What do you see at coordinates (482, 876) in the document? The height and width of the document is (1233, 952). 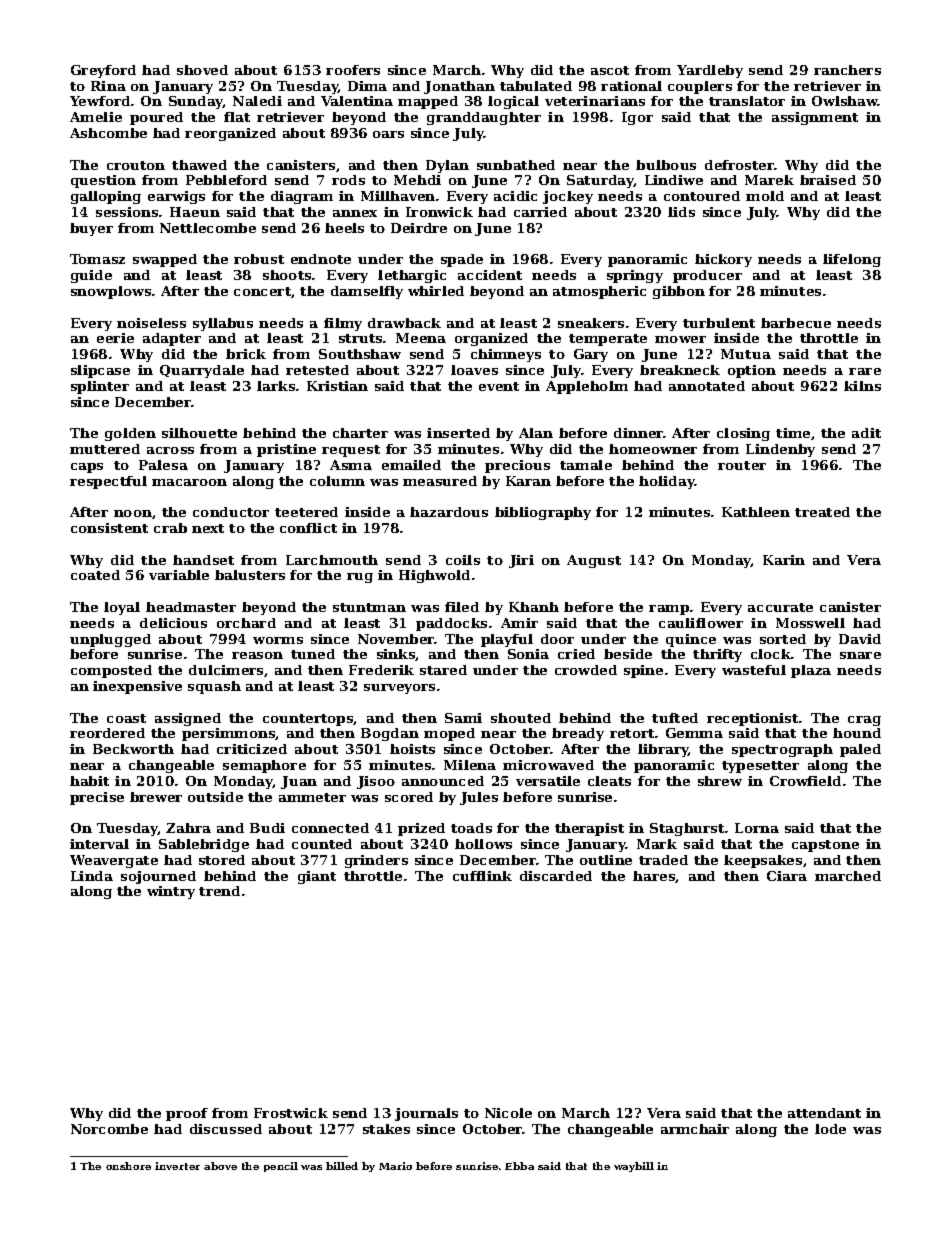 I see `cufflink` at bounding box center [482, 876].
